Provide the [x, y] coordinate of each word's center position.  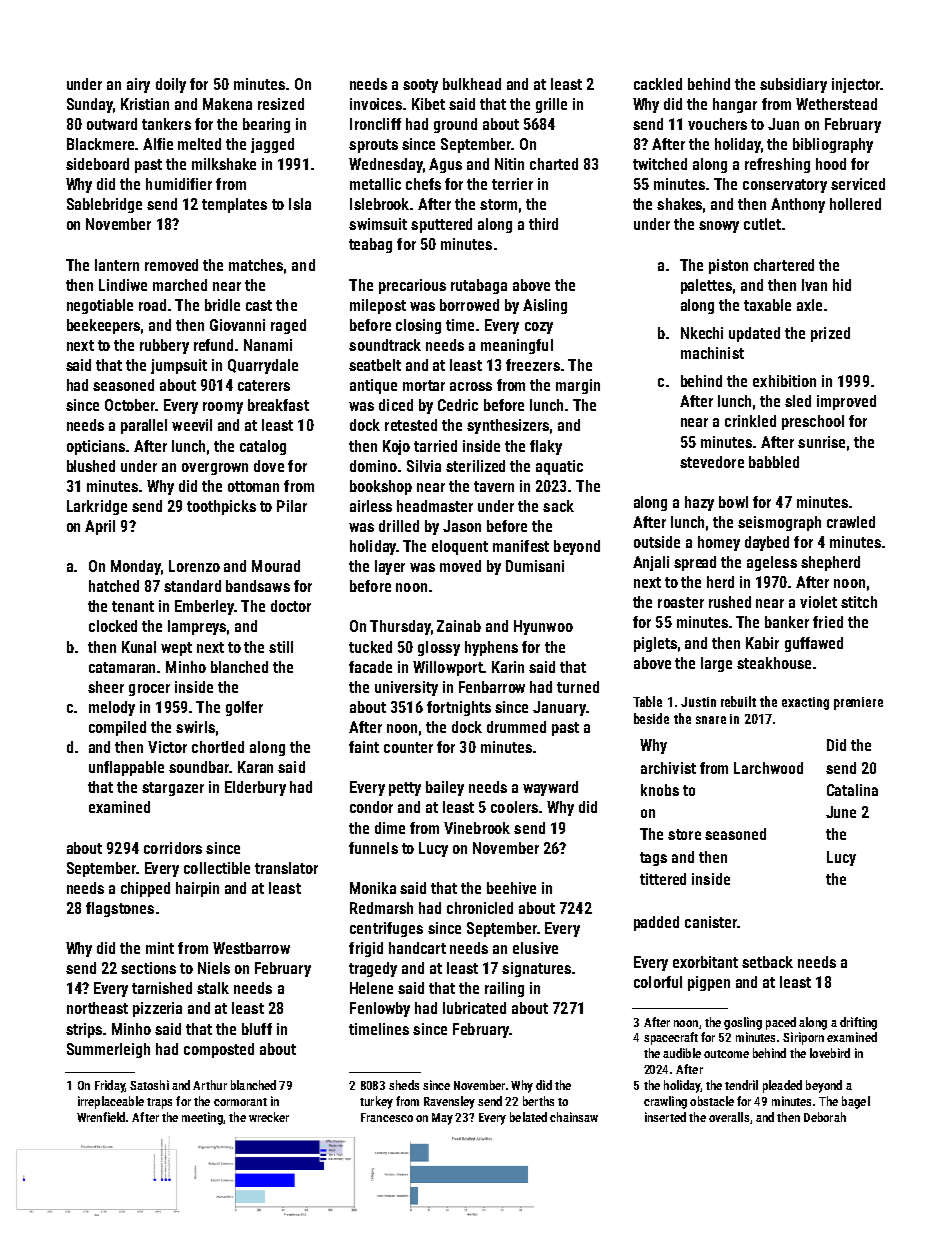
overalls [729, 1117]
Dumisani [535, 566]
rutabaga [479, 286]
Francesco [387, 1117]
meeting [202, 1118]
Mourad [276, 566]
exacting [805, 703]
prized [830, 334]
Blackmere [100, 144]
